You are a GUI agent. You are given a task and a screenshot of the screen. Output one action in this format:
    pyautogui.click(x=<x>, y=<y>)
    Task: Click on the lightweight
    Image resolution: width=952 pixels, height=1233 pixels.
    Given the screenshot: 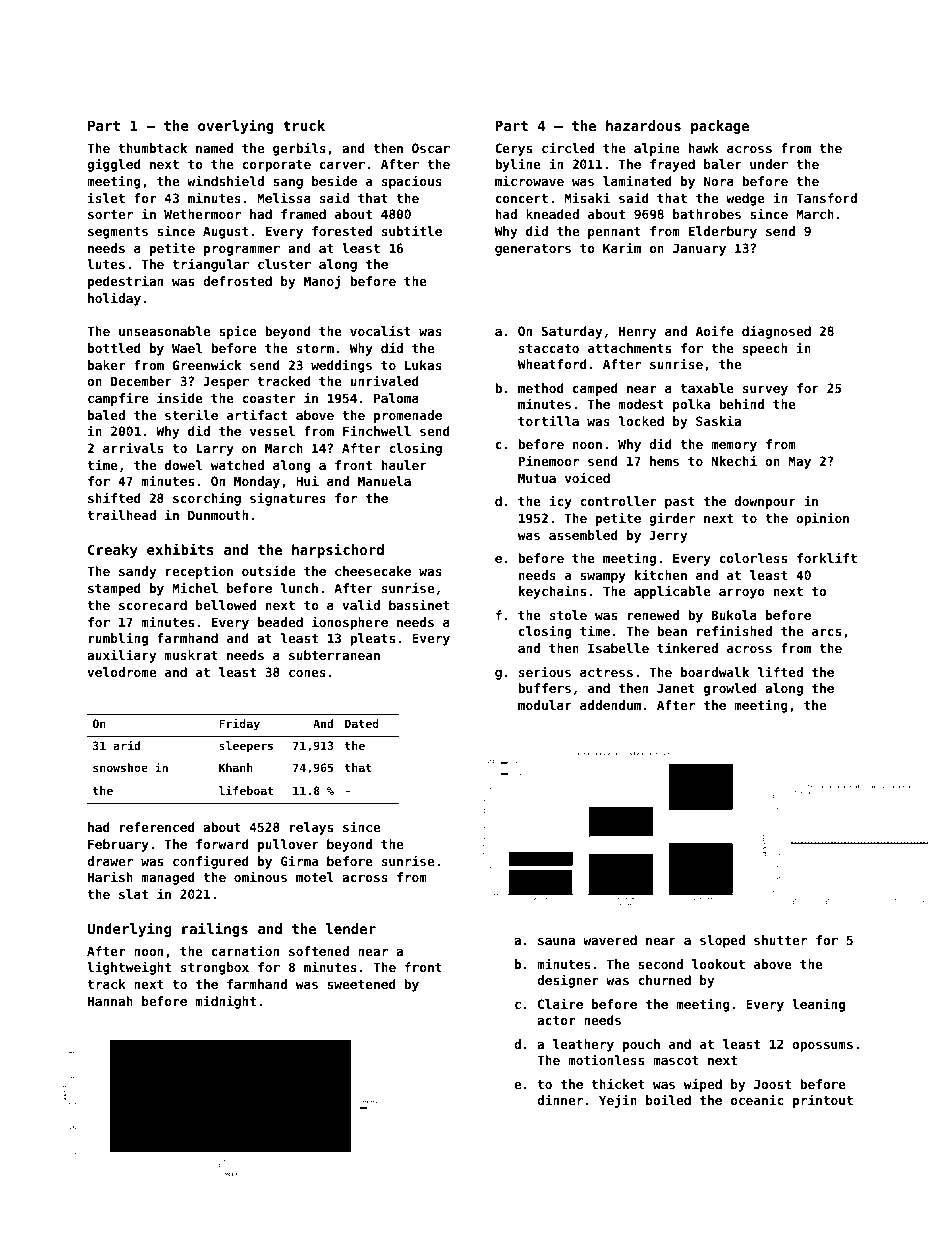 What is the action you would take?
    pyautogui.click(x=129, y=968)
